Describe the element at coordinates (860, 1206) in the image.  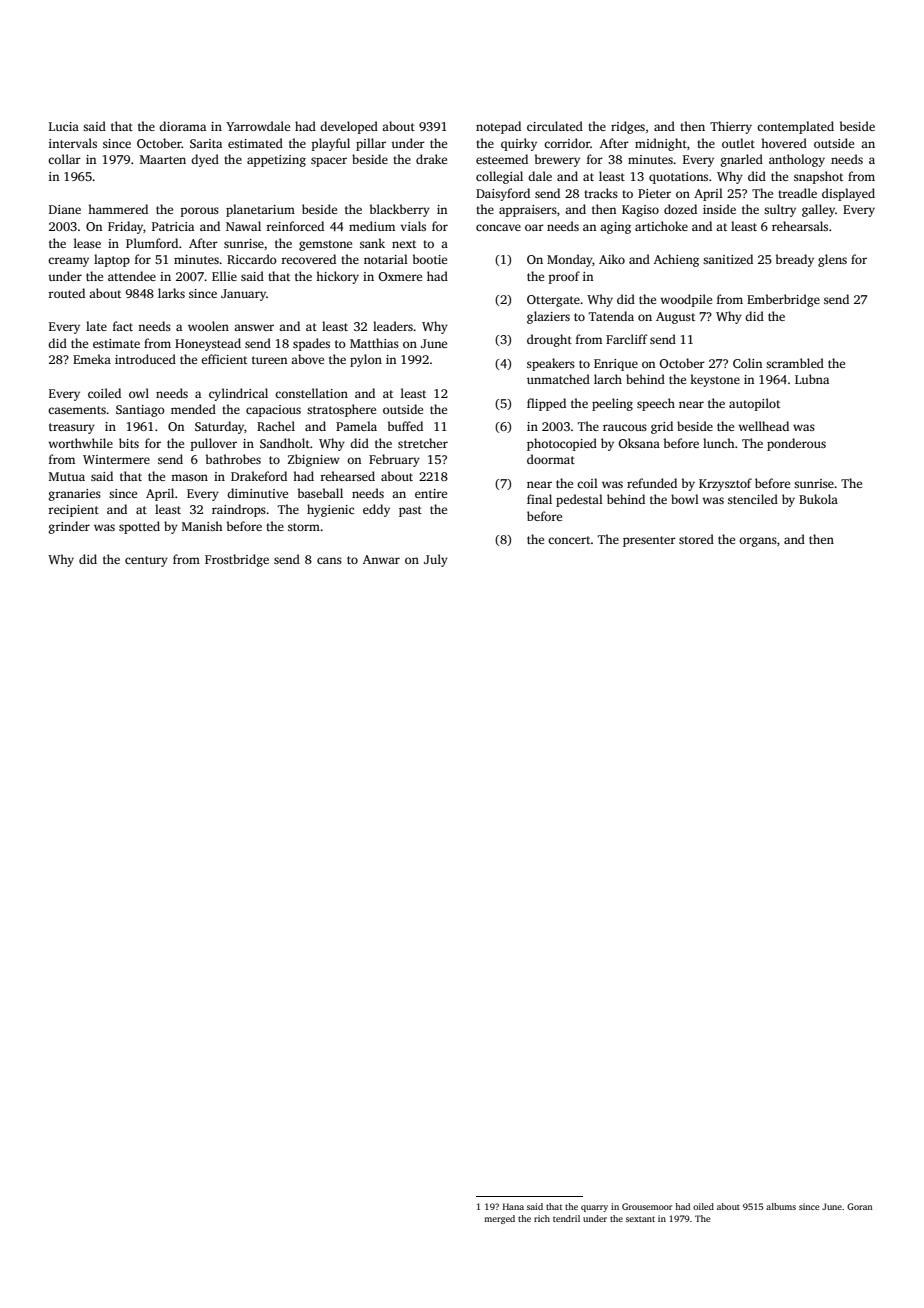
I see `Goran` at that location.
